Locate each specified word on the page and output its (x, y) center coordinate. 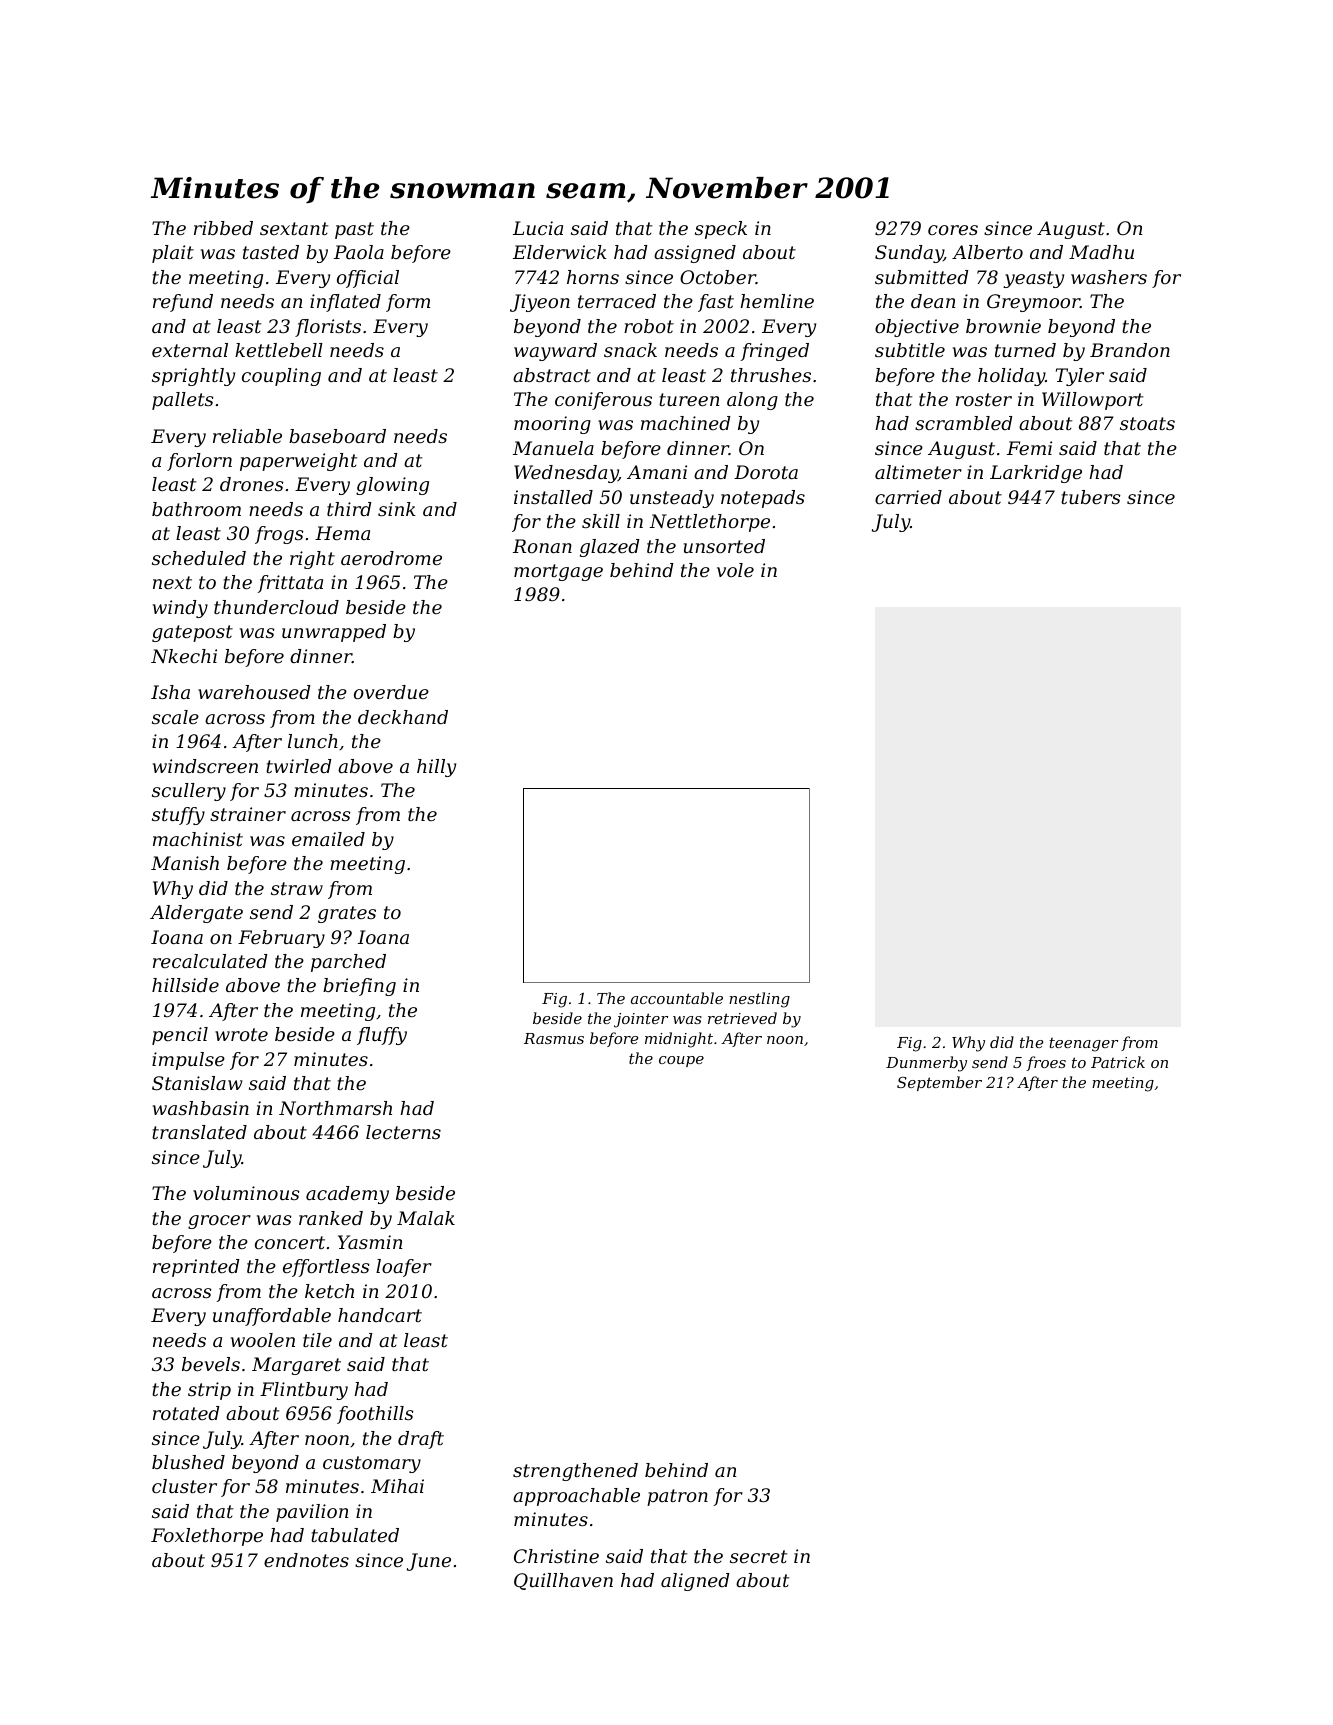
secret (758, 1556)
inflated (345, 303)
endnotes (306, 1560)
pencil (180, 1036)
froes (1046, 1063)
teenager (1083, 1045)
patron (677, 1497)
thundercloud (276, 607)
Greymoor (1033, 303)
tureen (689, 399)
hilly (436, 768)
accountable (677, 998)
